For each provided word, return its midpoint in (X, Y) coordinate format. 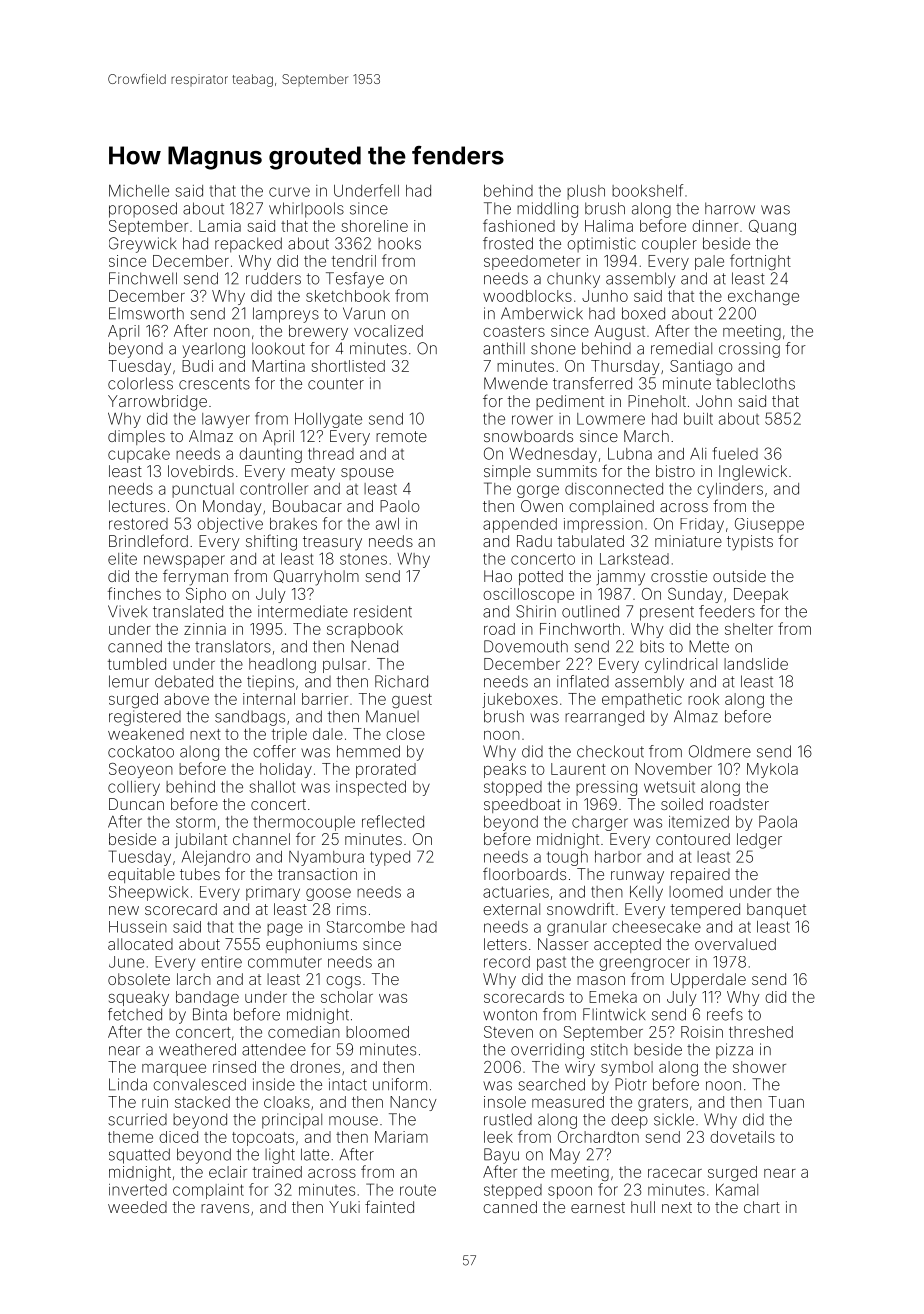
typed (390, 858)
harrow (730, 208)
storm (195, 822)
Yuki (344, 1207)
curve (289, 192)
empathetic (642, 700)
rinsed (234, 1067)
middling (547, 210)
